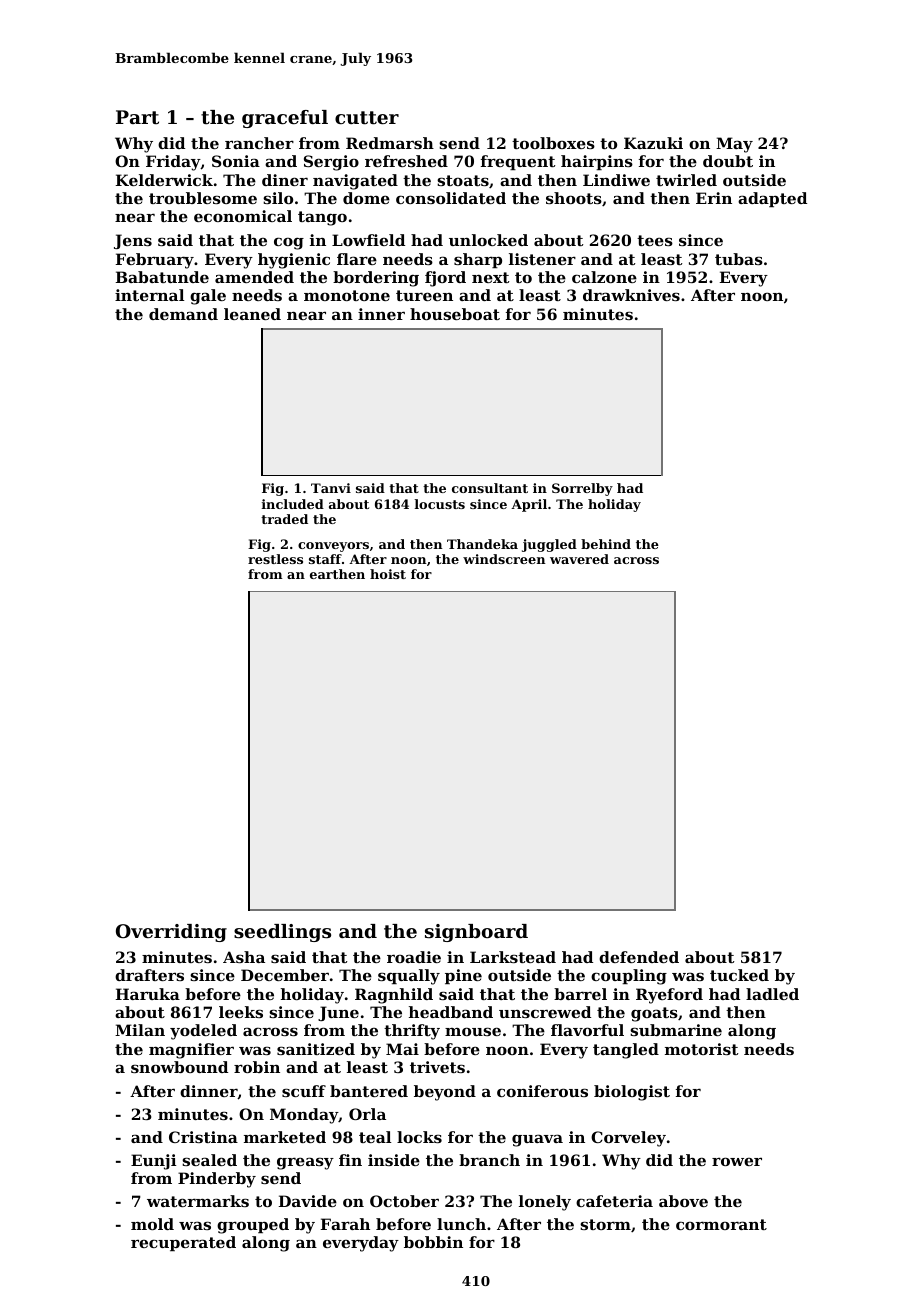 Image resolution: width=924 pixels, height=1308 pixels. Describe the element at coordinates (388, 574) in the page. I see `hoist` at that location.
